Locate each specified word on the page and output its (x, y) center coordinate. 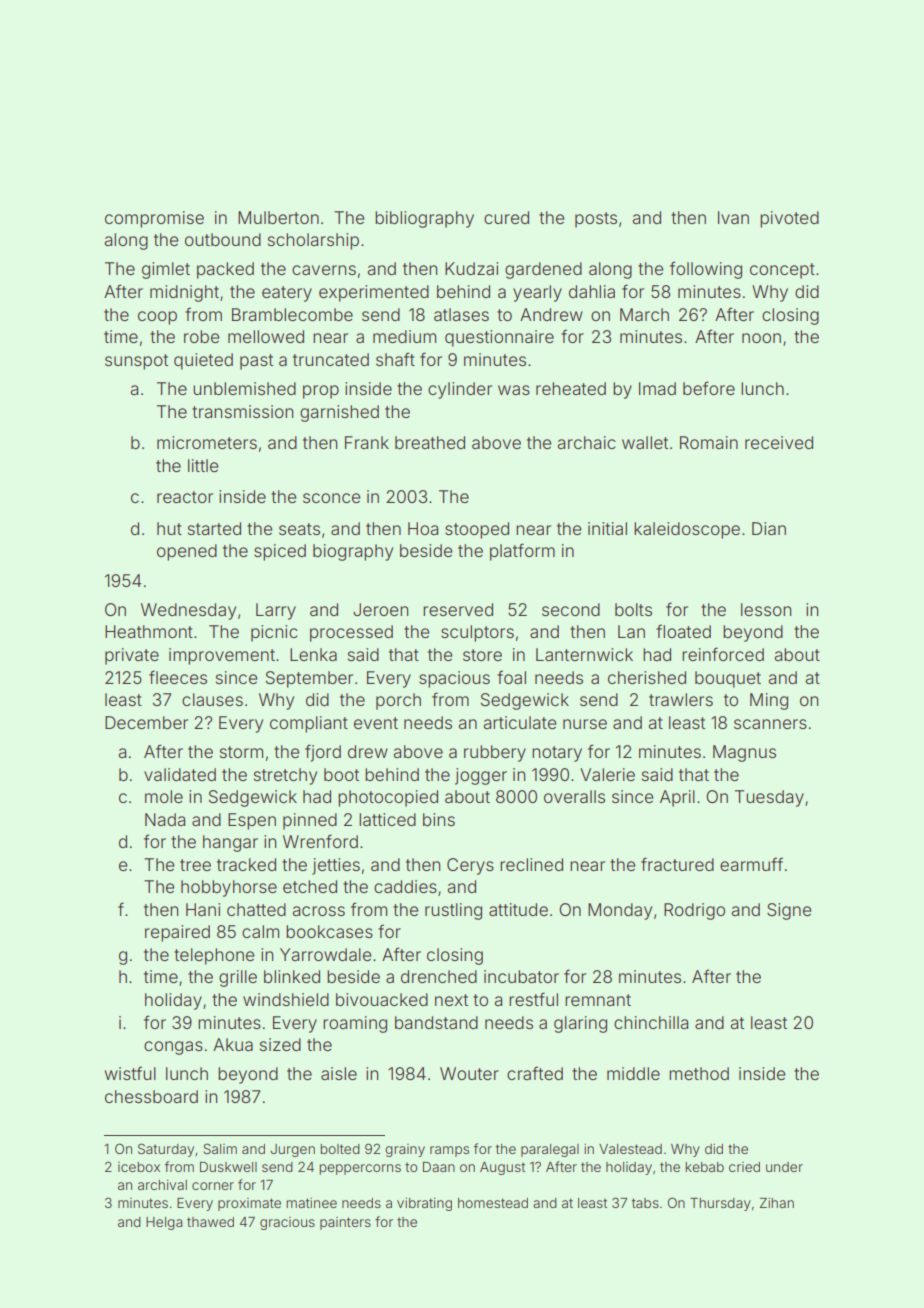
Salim (220, 1148)
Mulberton (278, 217)
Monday (620, 911)
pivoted (789, 219)
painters (345, 1223)
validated (180, 774)
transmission (242, 411)
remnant (598, 1000)
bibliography (424, 219)
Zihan (777, 1203)
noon (761, 338)
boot (341, 774)
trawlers (681, 699)
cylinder (460, 390)
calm (260, 931)
